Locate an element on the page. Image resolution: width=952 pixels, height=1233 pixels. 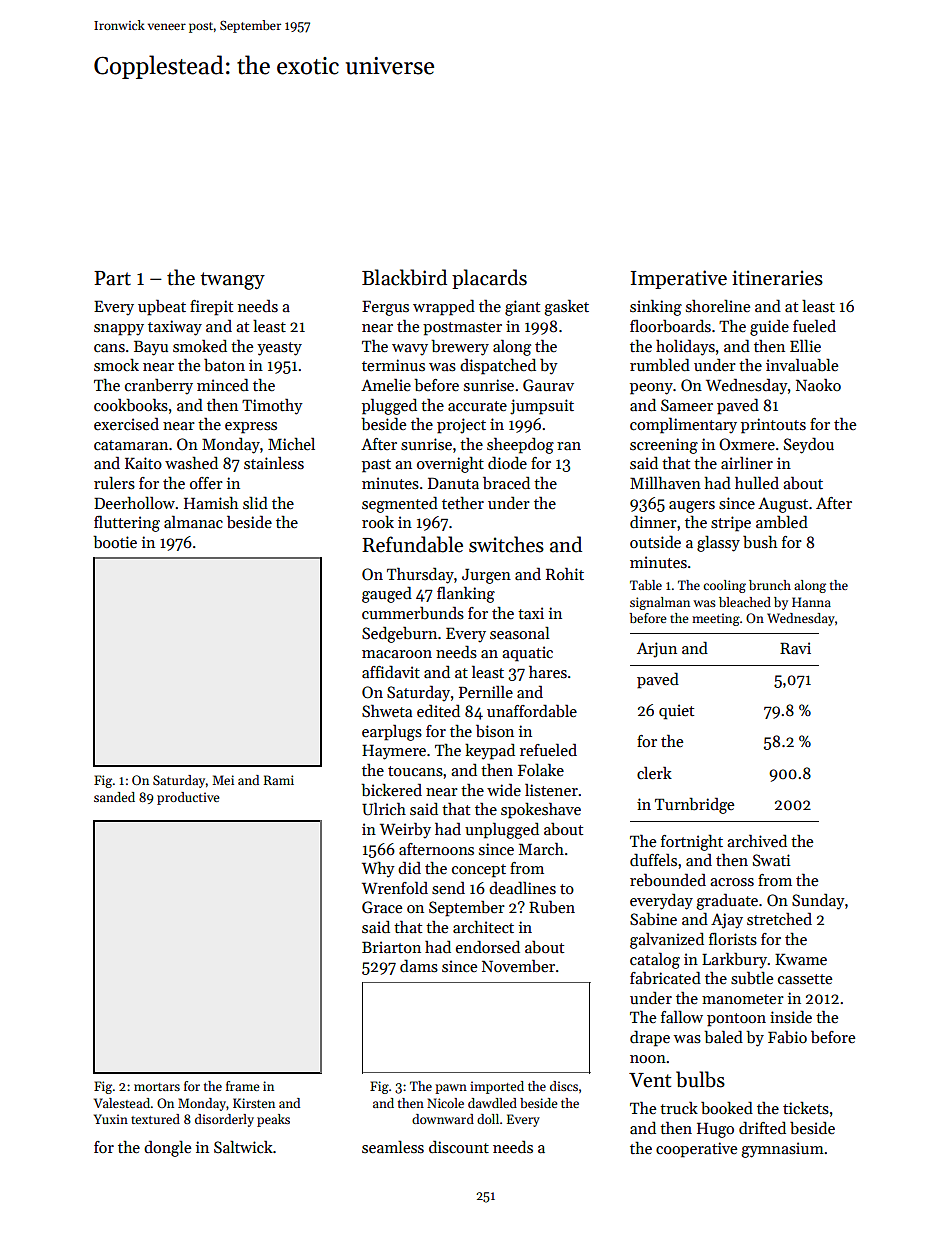
cooperative is located at coordinates (696, 1150).
